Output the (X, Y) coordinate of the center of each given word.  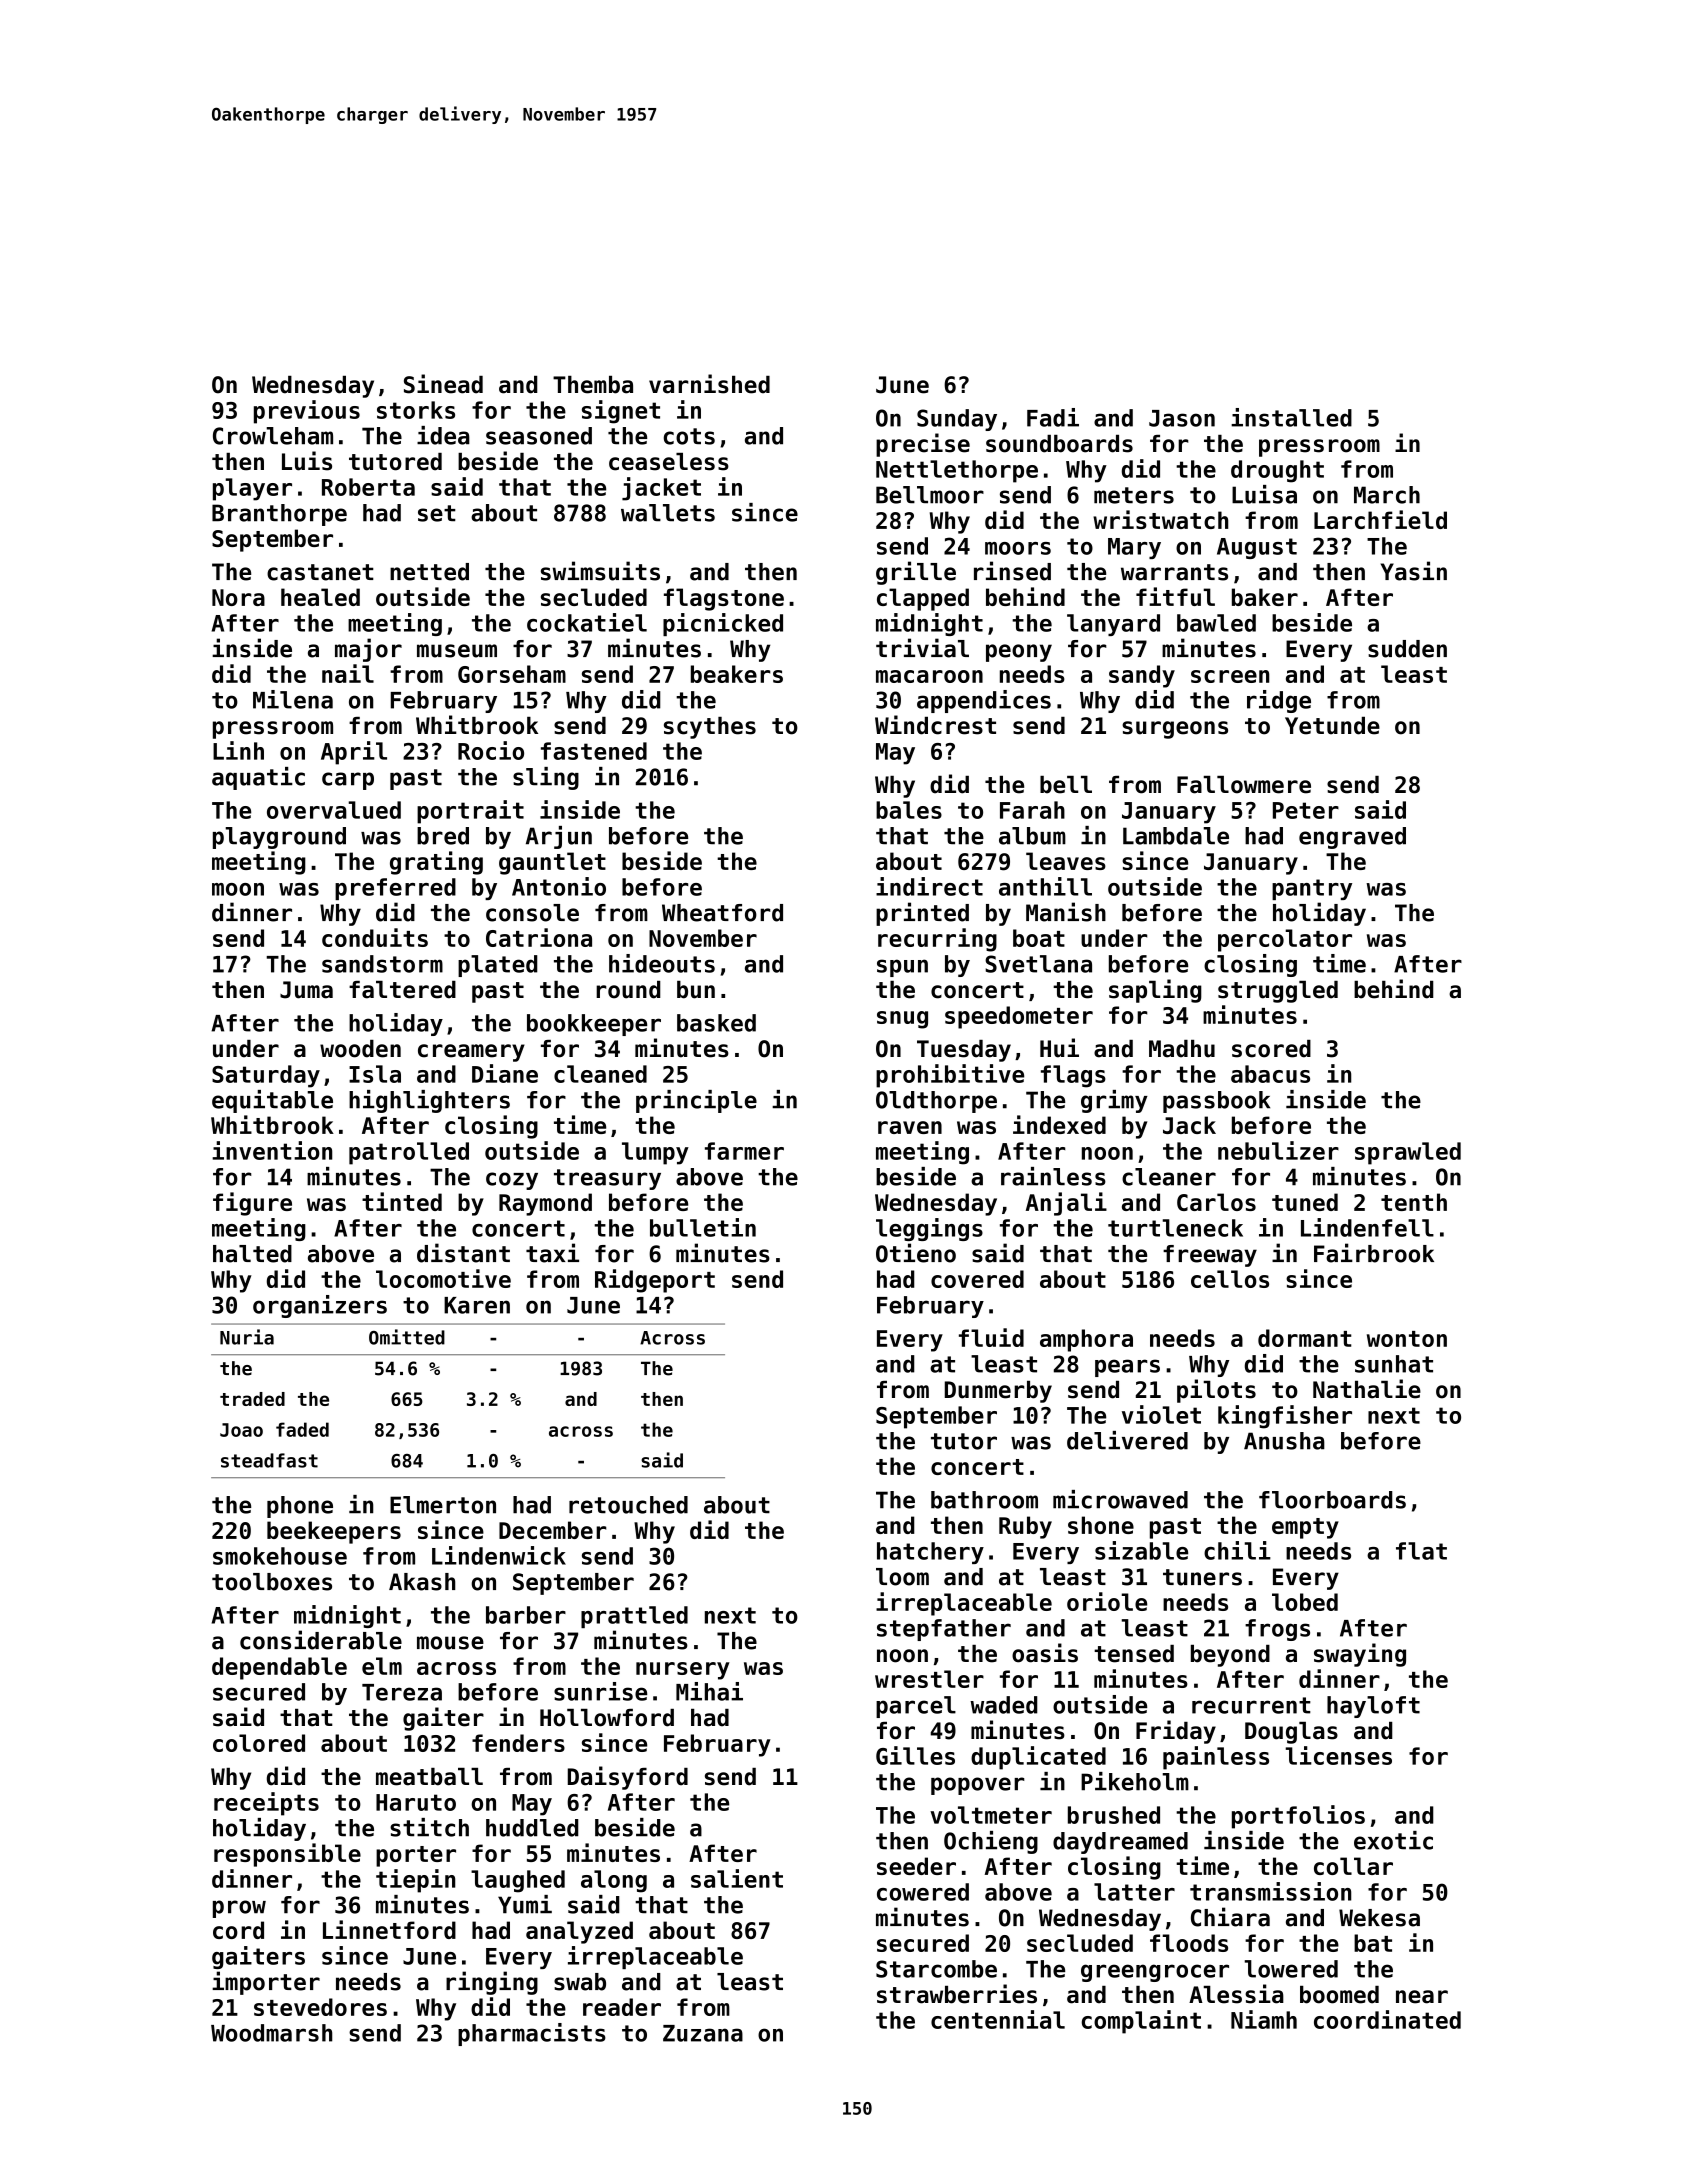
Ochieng (991, 1842)
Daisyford (628, 1778)
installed (1291, 417)
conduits (375, 937)
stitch (429, 1827)
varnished (709, 384)
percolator (1285, 940)
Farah (1032, 810)
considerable (321, 1640)
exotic (1393, 1840)
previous (307, 412)
